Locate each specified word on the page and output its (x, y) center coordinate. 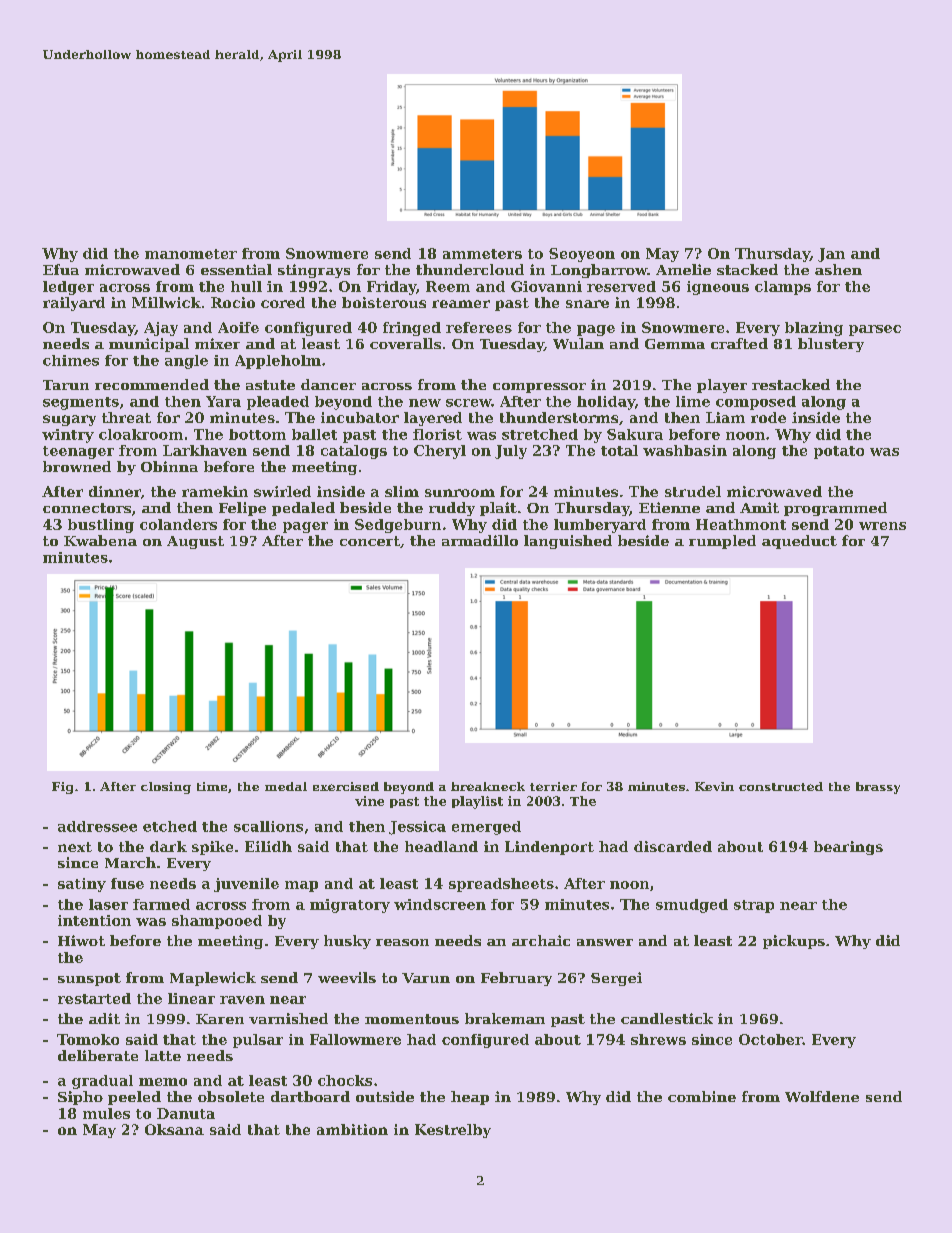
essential (236, 269)
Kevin (714, 786)
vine (369, 801)
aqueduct (799, 542)
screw (468, 403)
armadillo (480, 540)
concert (370, 541)
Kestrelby (453, 1131)
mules (106, 1113)
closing (166, 788)
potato (839, 452)
